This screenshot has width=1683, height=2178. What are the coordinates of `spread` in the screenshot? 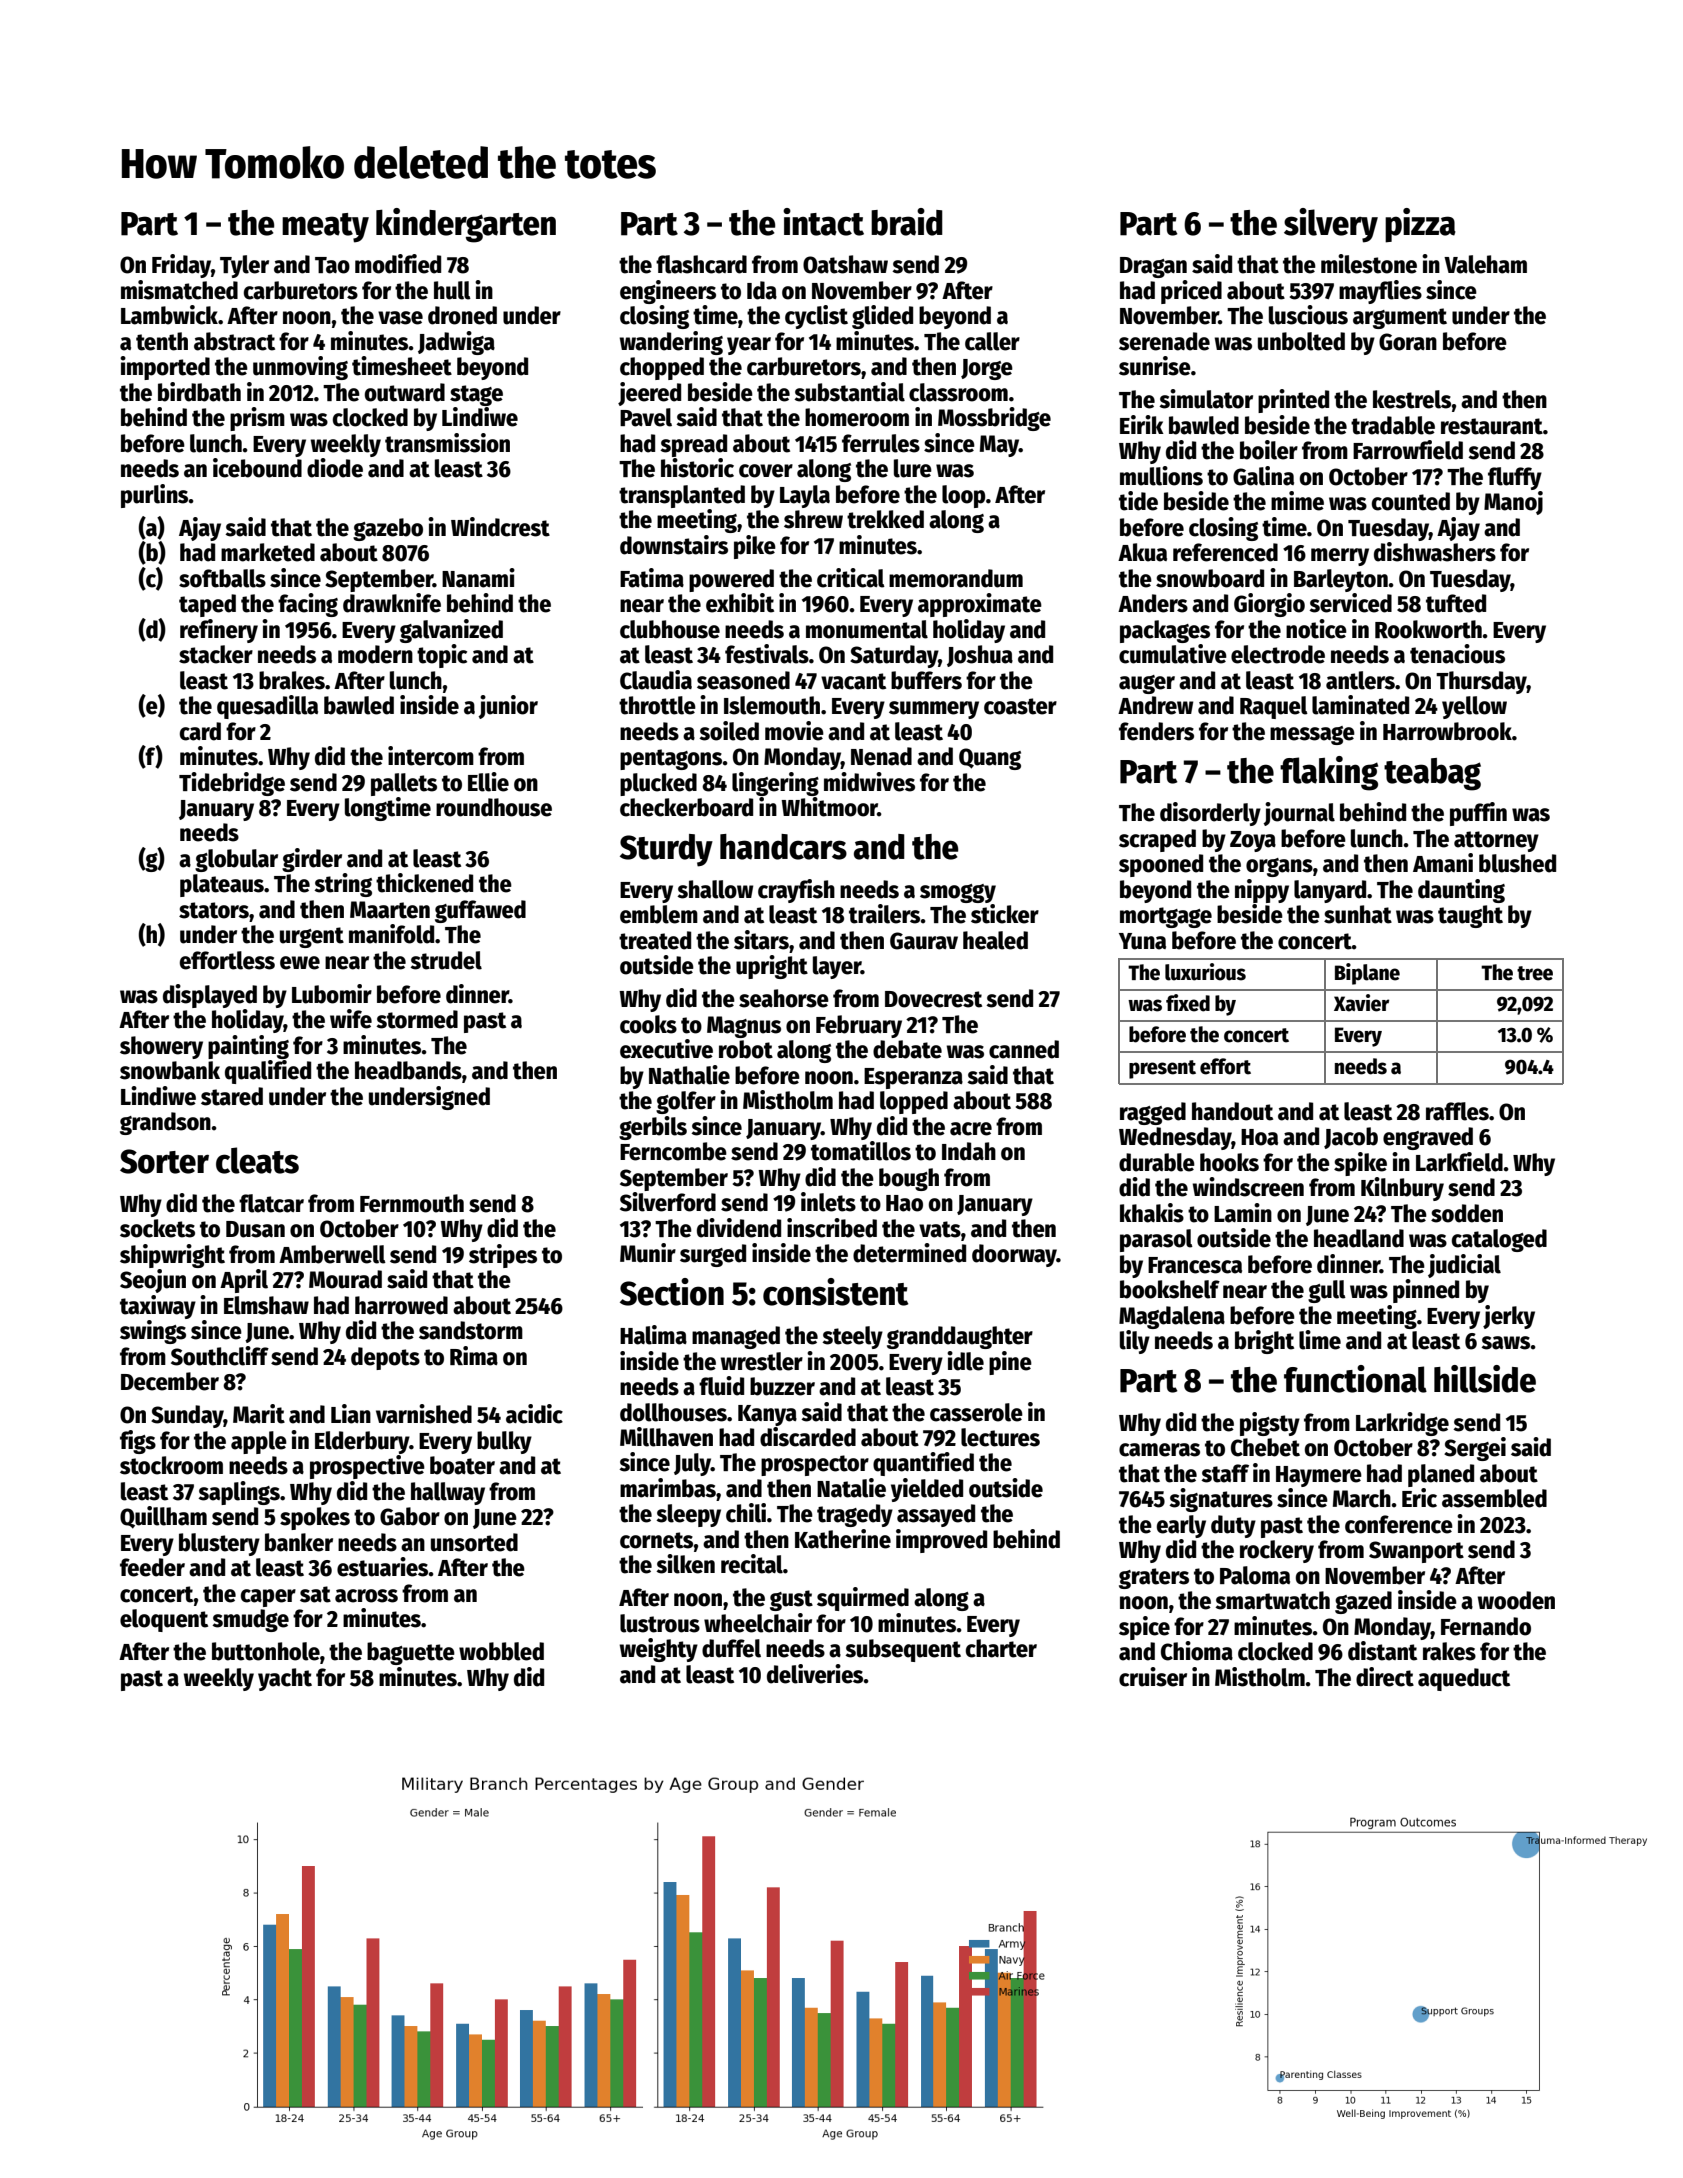 It's located at (693, 445).
